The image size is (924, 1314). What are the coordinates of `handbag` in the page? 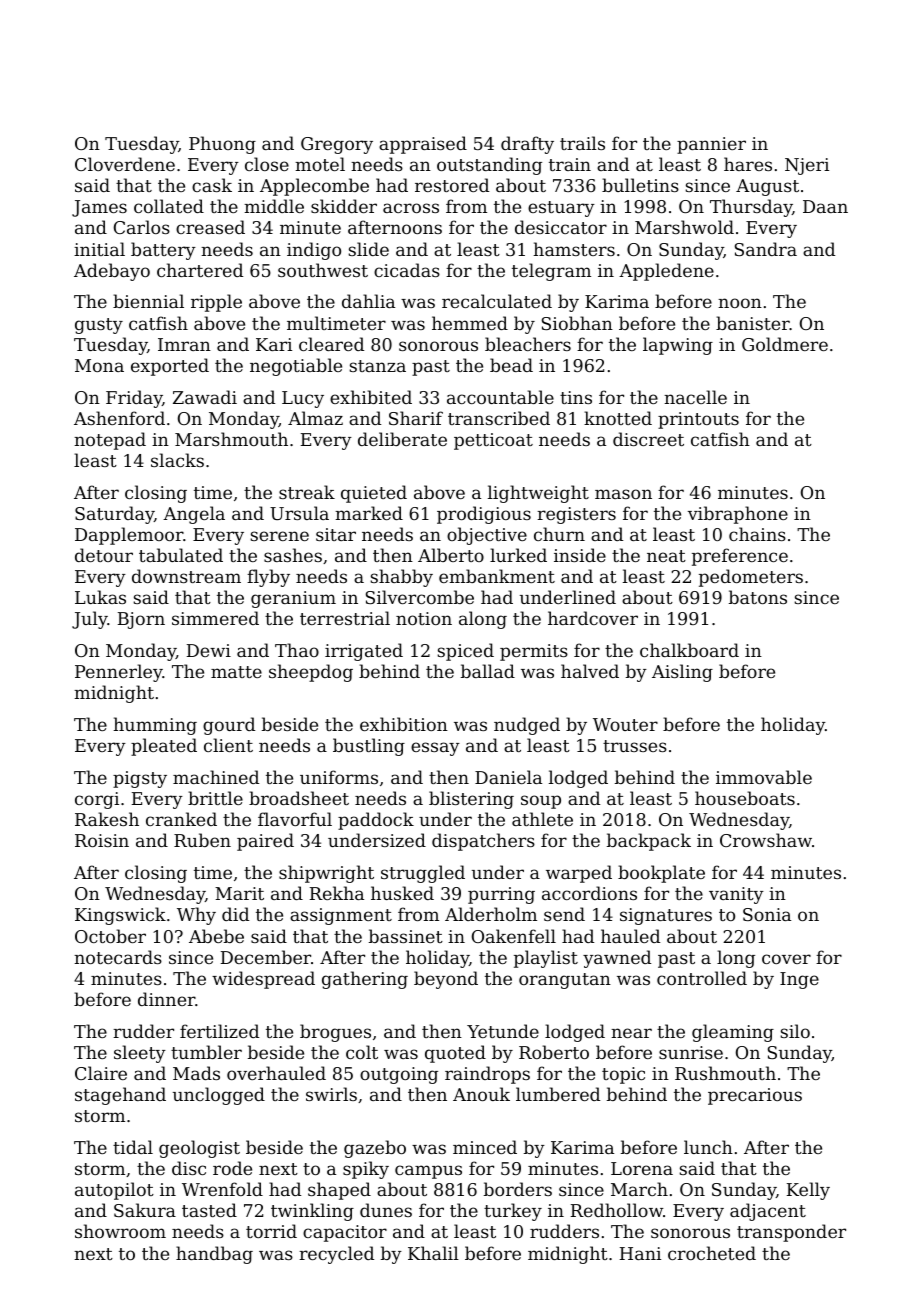 It's located at (214, 1255).
